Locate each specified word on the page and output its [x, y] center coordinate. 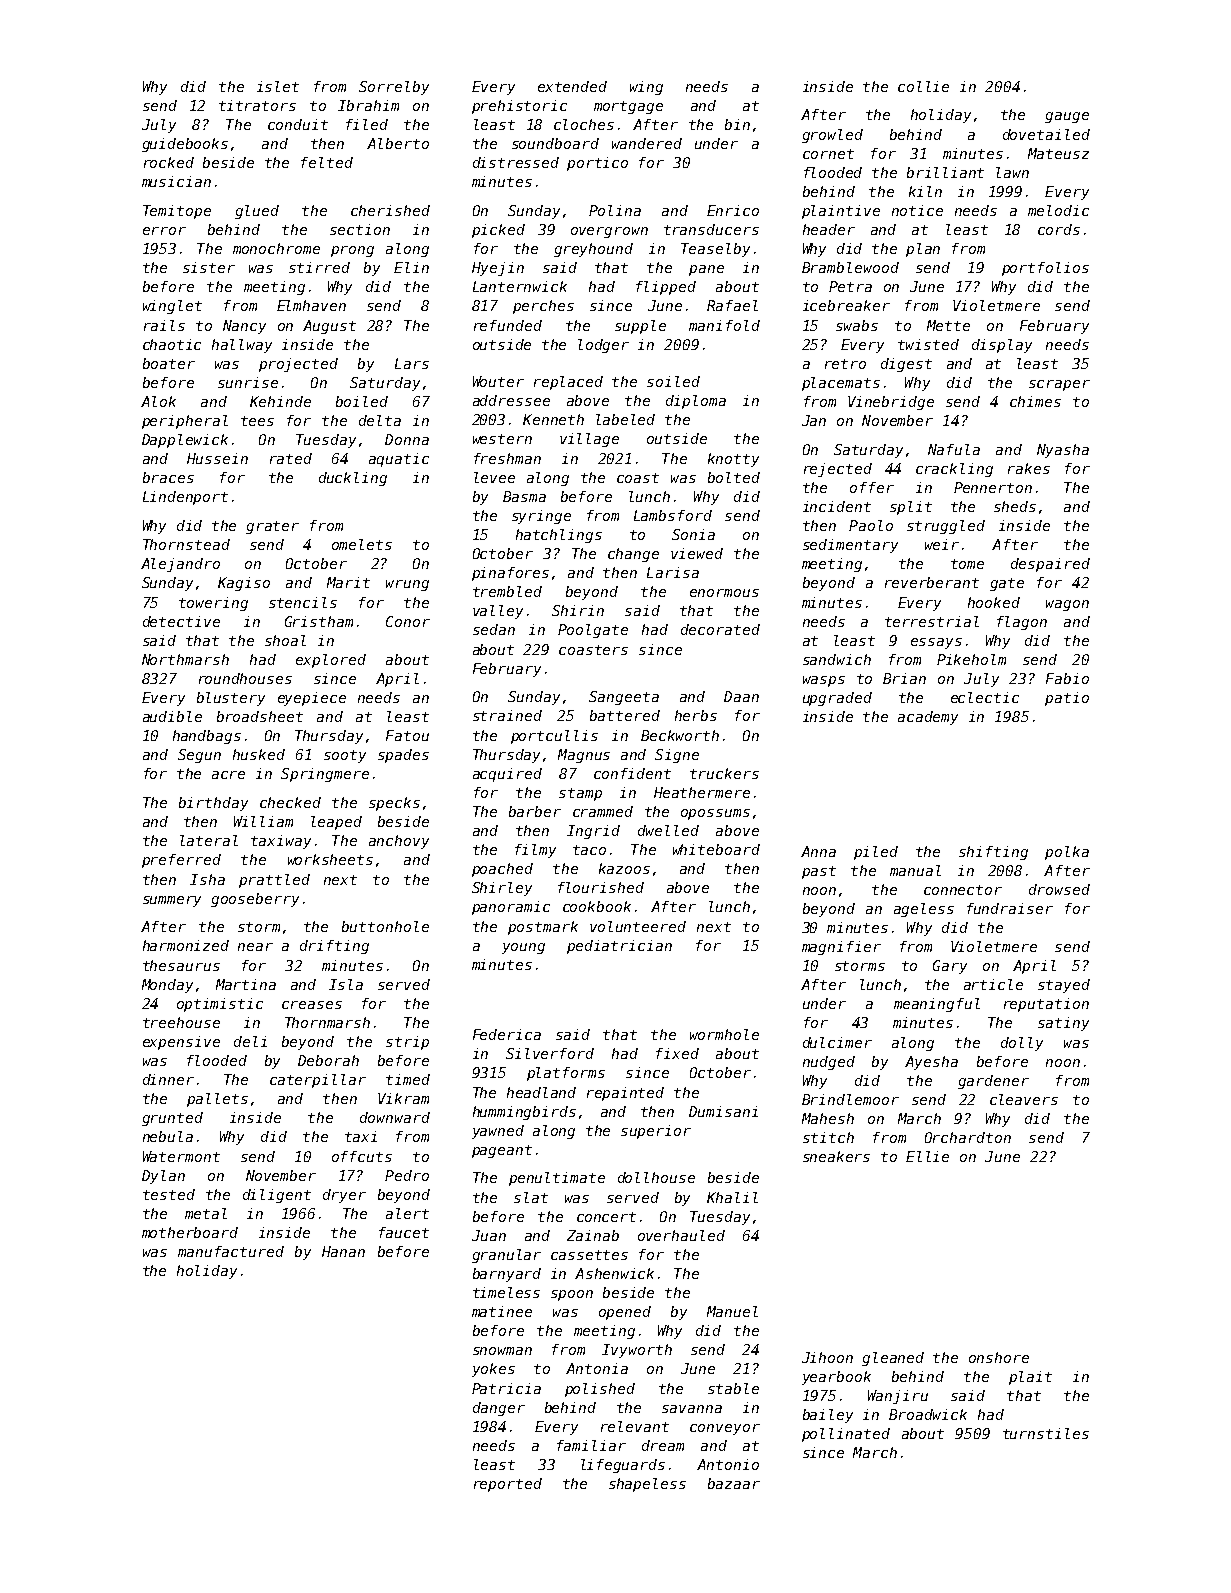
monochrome [276, 248]
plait [1030, 1378]
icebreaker [846, 305]
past [819, 872]
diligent [277, 1196]
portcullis [554, 737]
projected [298, 365]
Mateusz [1058, 153]
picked [498, 231]
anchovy [399, 842]
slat [531, 1197]
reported [508, 1485]
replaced [568, 383]
